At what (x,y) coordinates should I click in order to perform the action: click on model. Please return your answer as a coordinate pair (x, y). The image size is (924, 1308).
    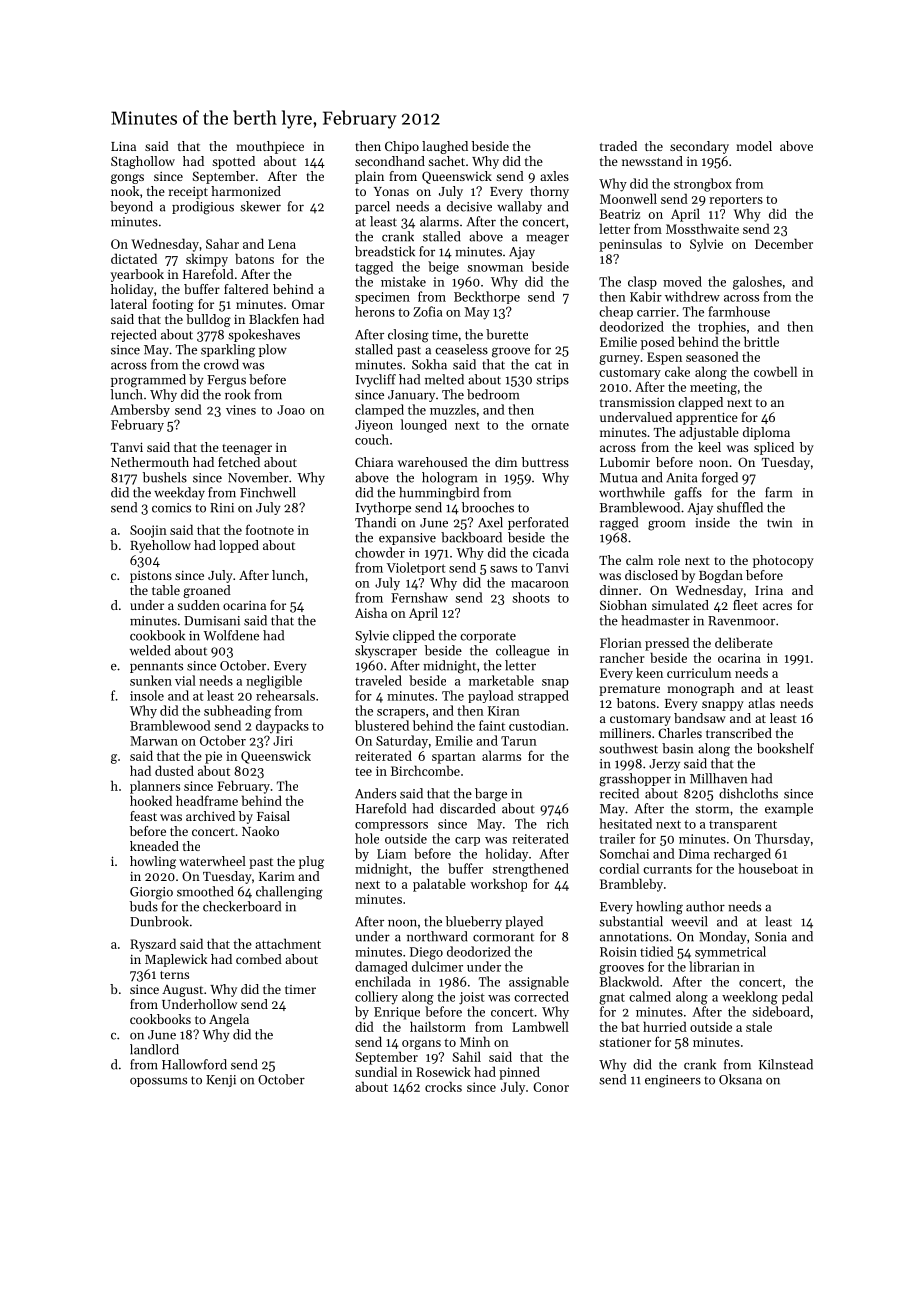
    Looking at the image, I should click on (754, 146).
